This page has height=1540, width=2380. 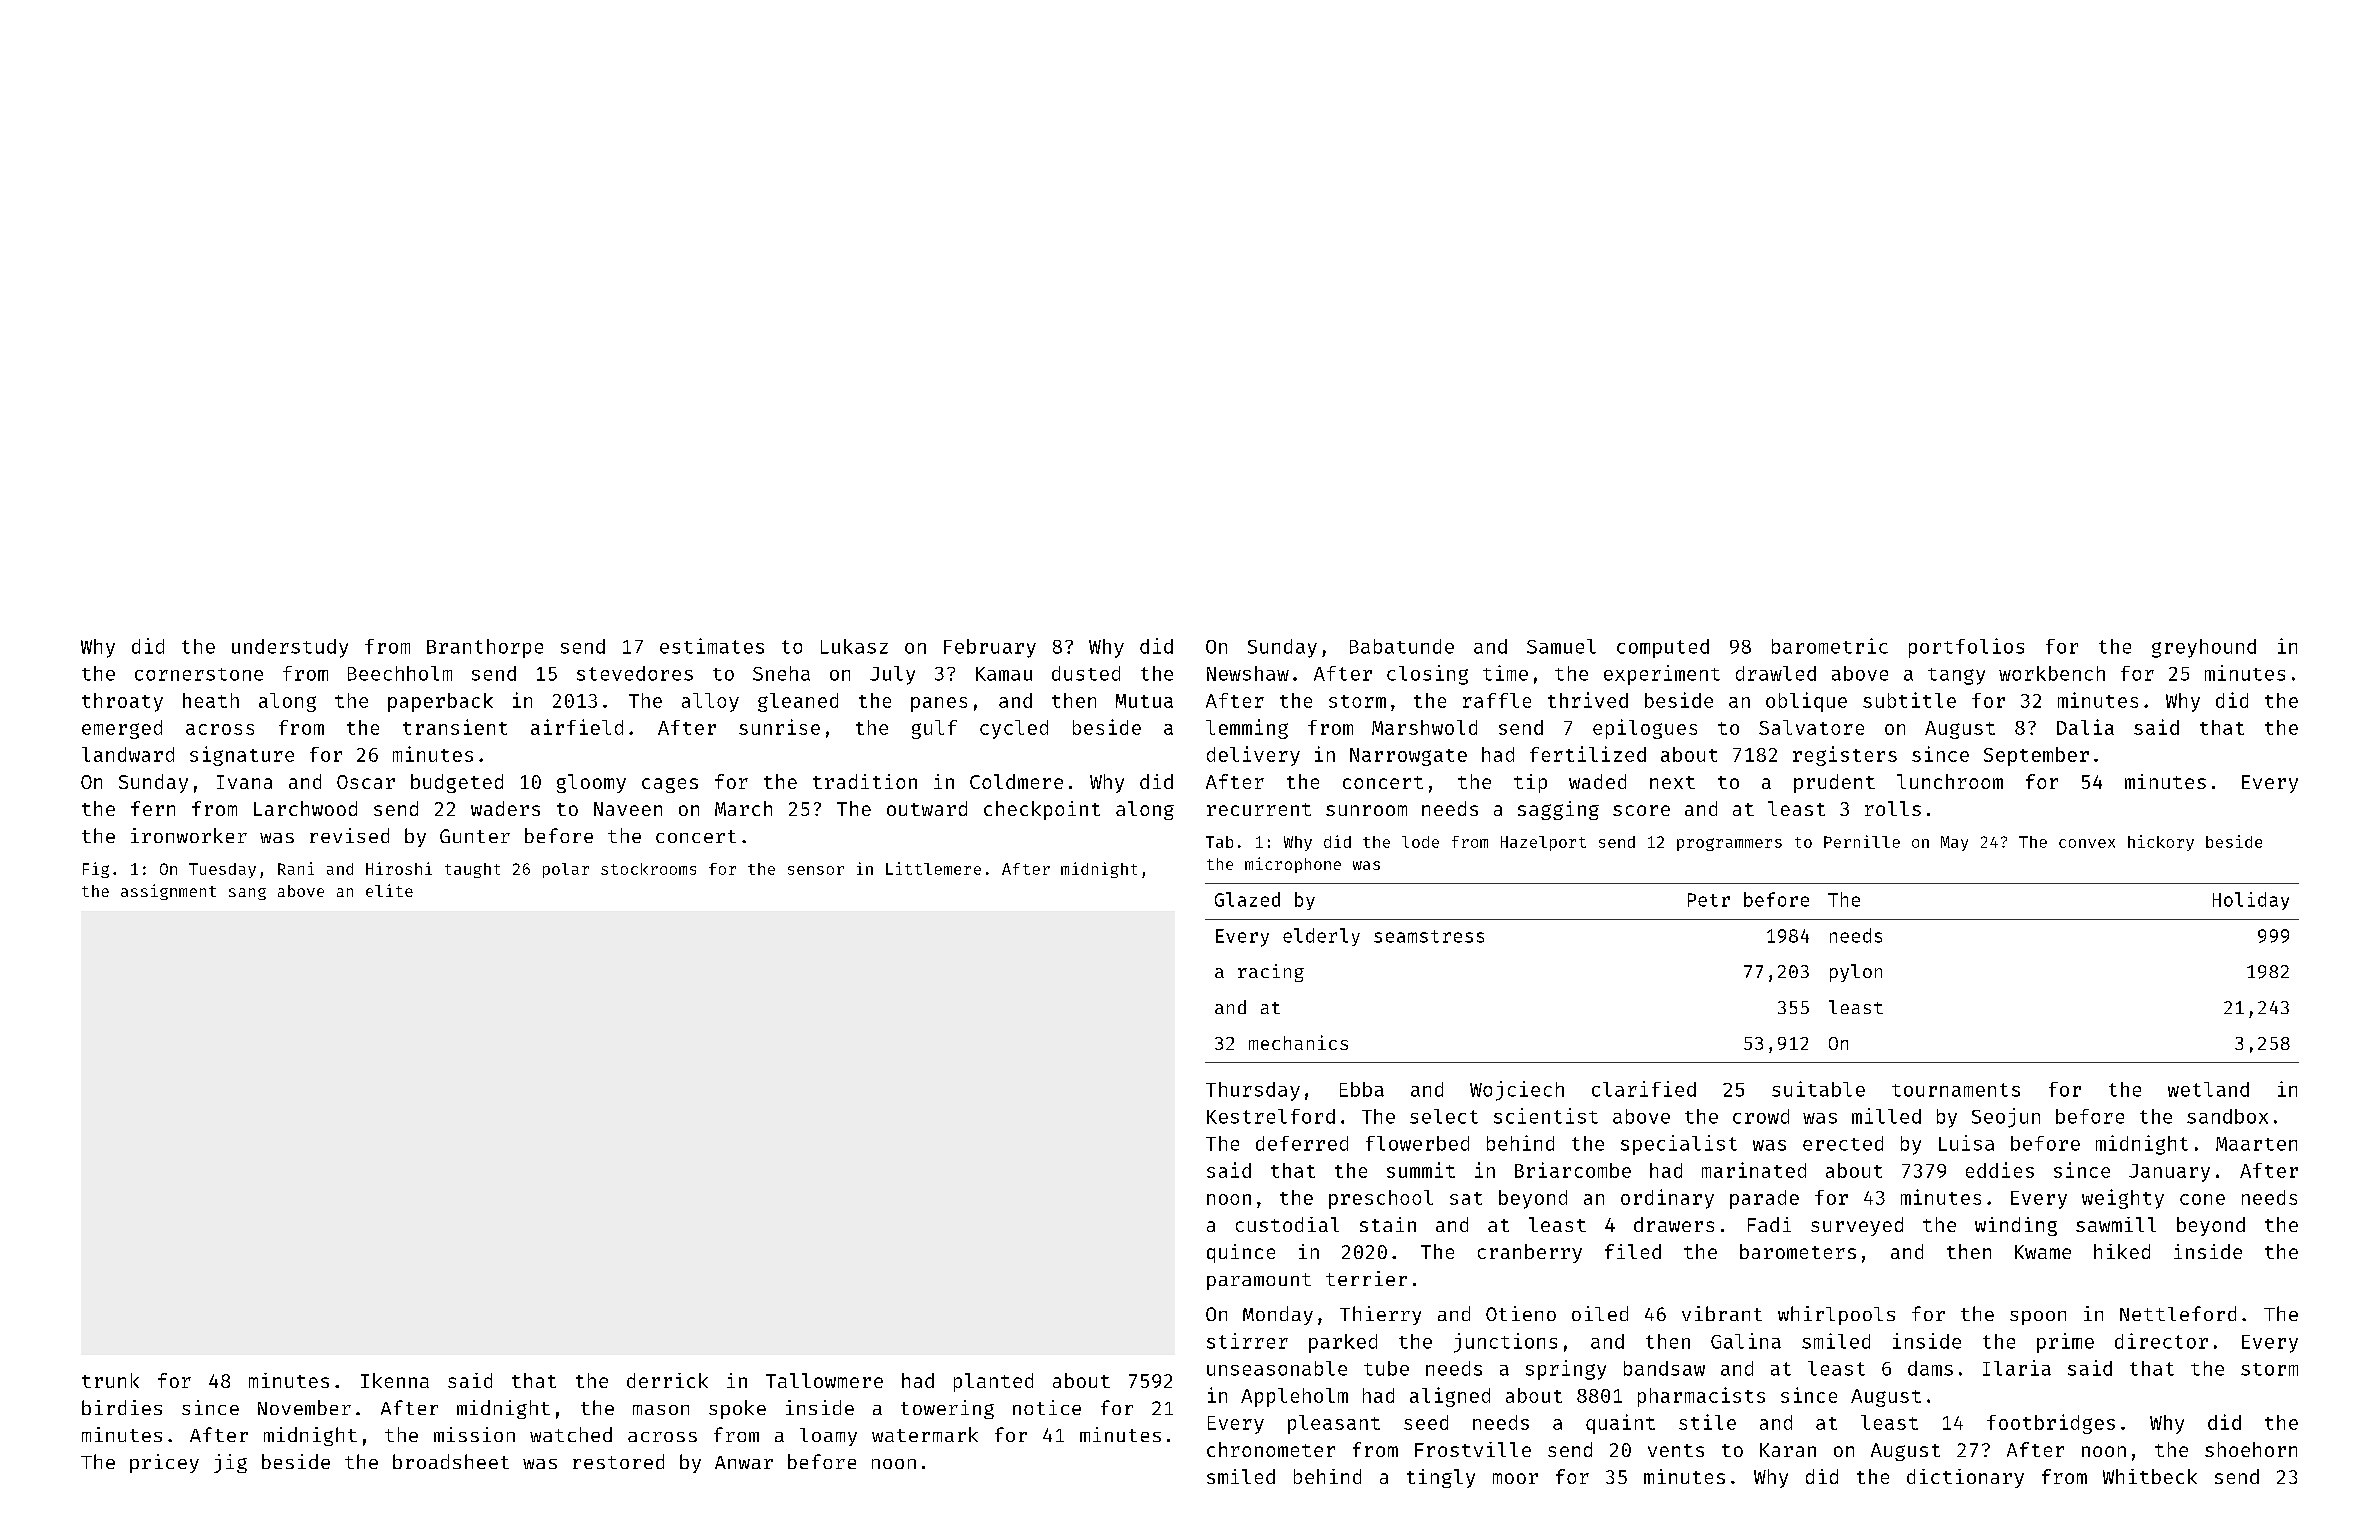 I want to click on elite, so click(x=389, y=890).
